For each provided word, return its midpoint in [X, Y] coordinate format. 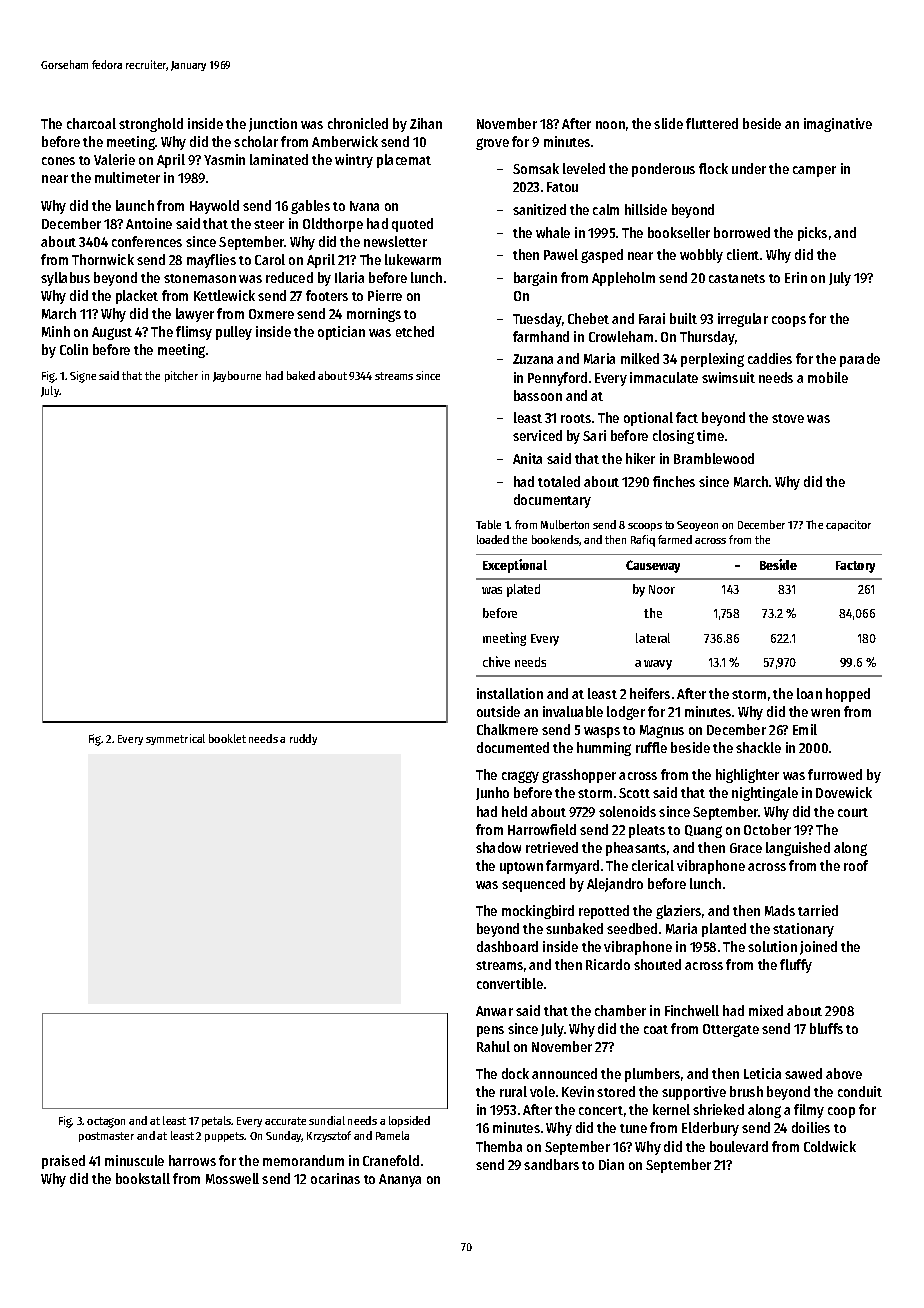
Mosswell [232, 1178]
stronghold [151, 125]
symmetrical [175, 739]
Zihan [426, 123]
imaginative [838, 125]
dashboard [507, 946]
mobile [828, 377]
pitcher [181, 376]
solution [772, 946]
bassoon [538, 395]
